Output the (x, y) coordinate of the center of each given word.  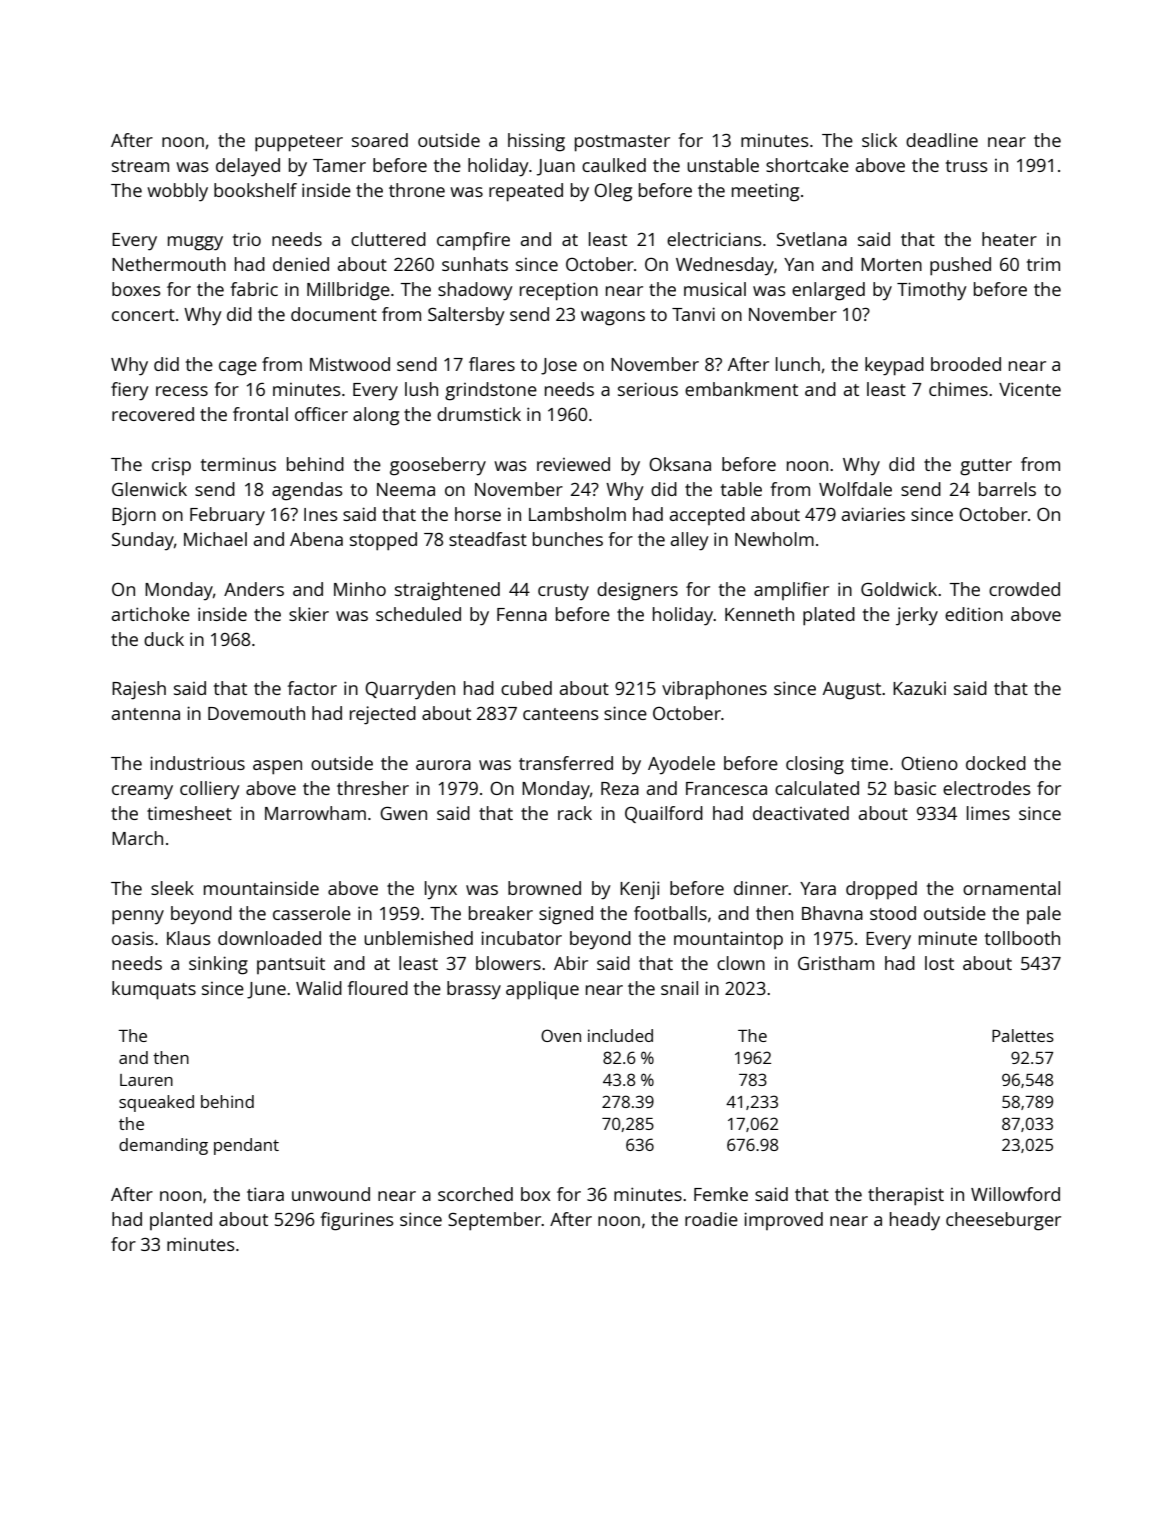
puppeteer (299, 143)
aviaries (873, 514)
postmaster (622, 143)
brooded (966, 364)
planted (181, 1221)
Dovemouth (256, 713)
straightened (447, 591)
